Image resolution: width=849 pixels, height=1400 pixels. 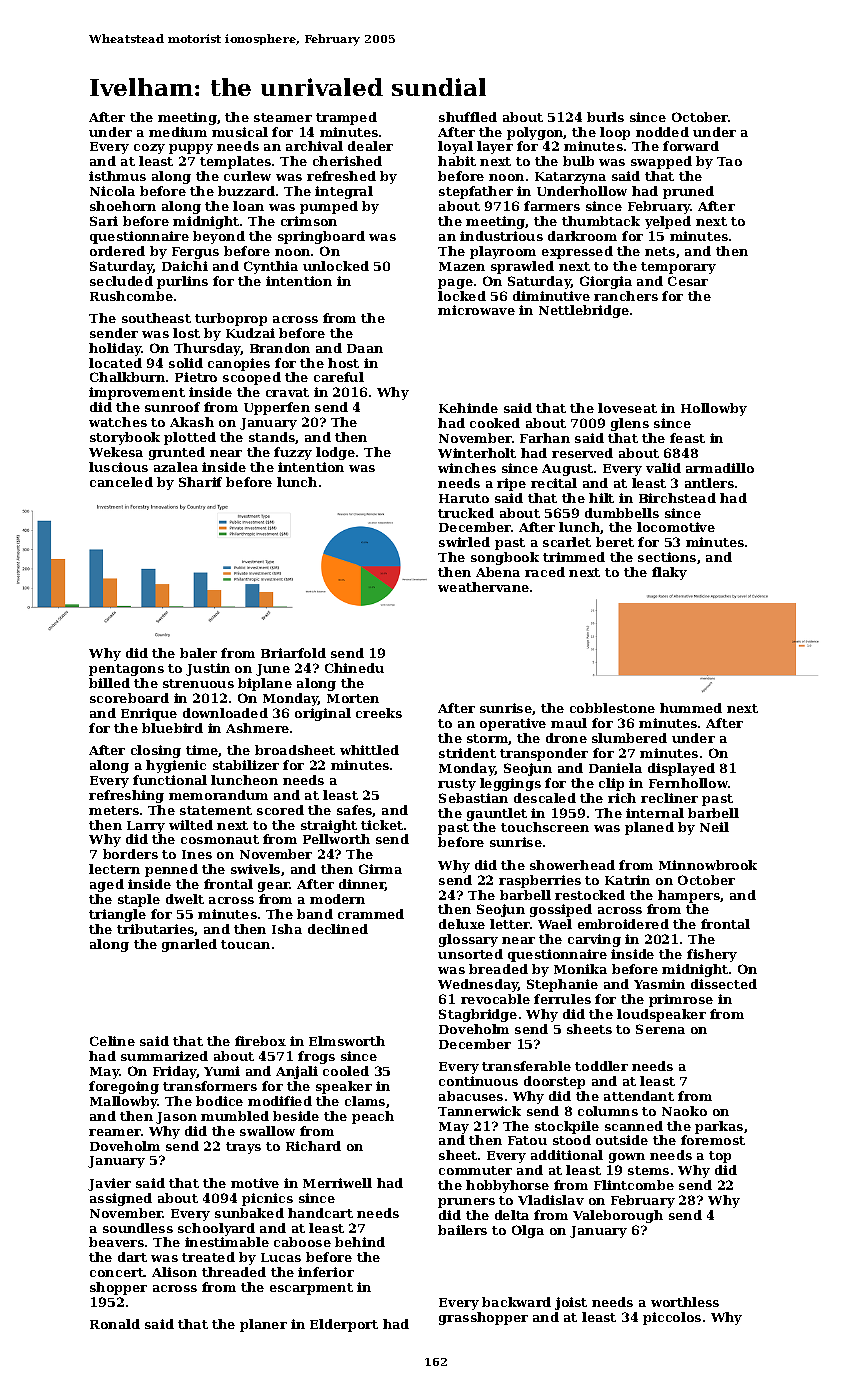 I want to click on Briarfold, so click(x=293, y=653).
